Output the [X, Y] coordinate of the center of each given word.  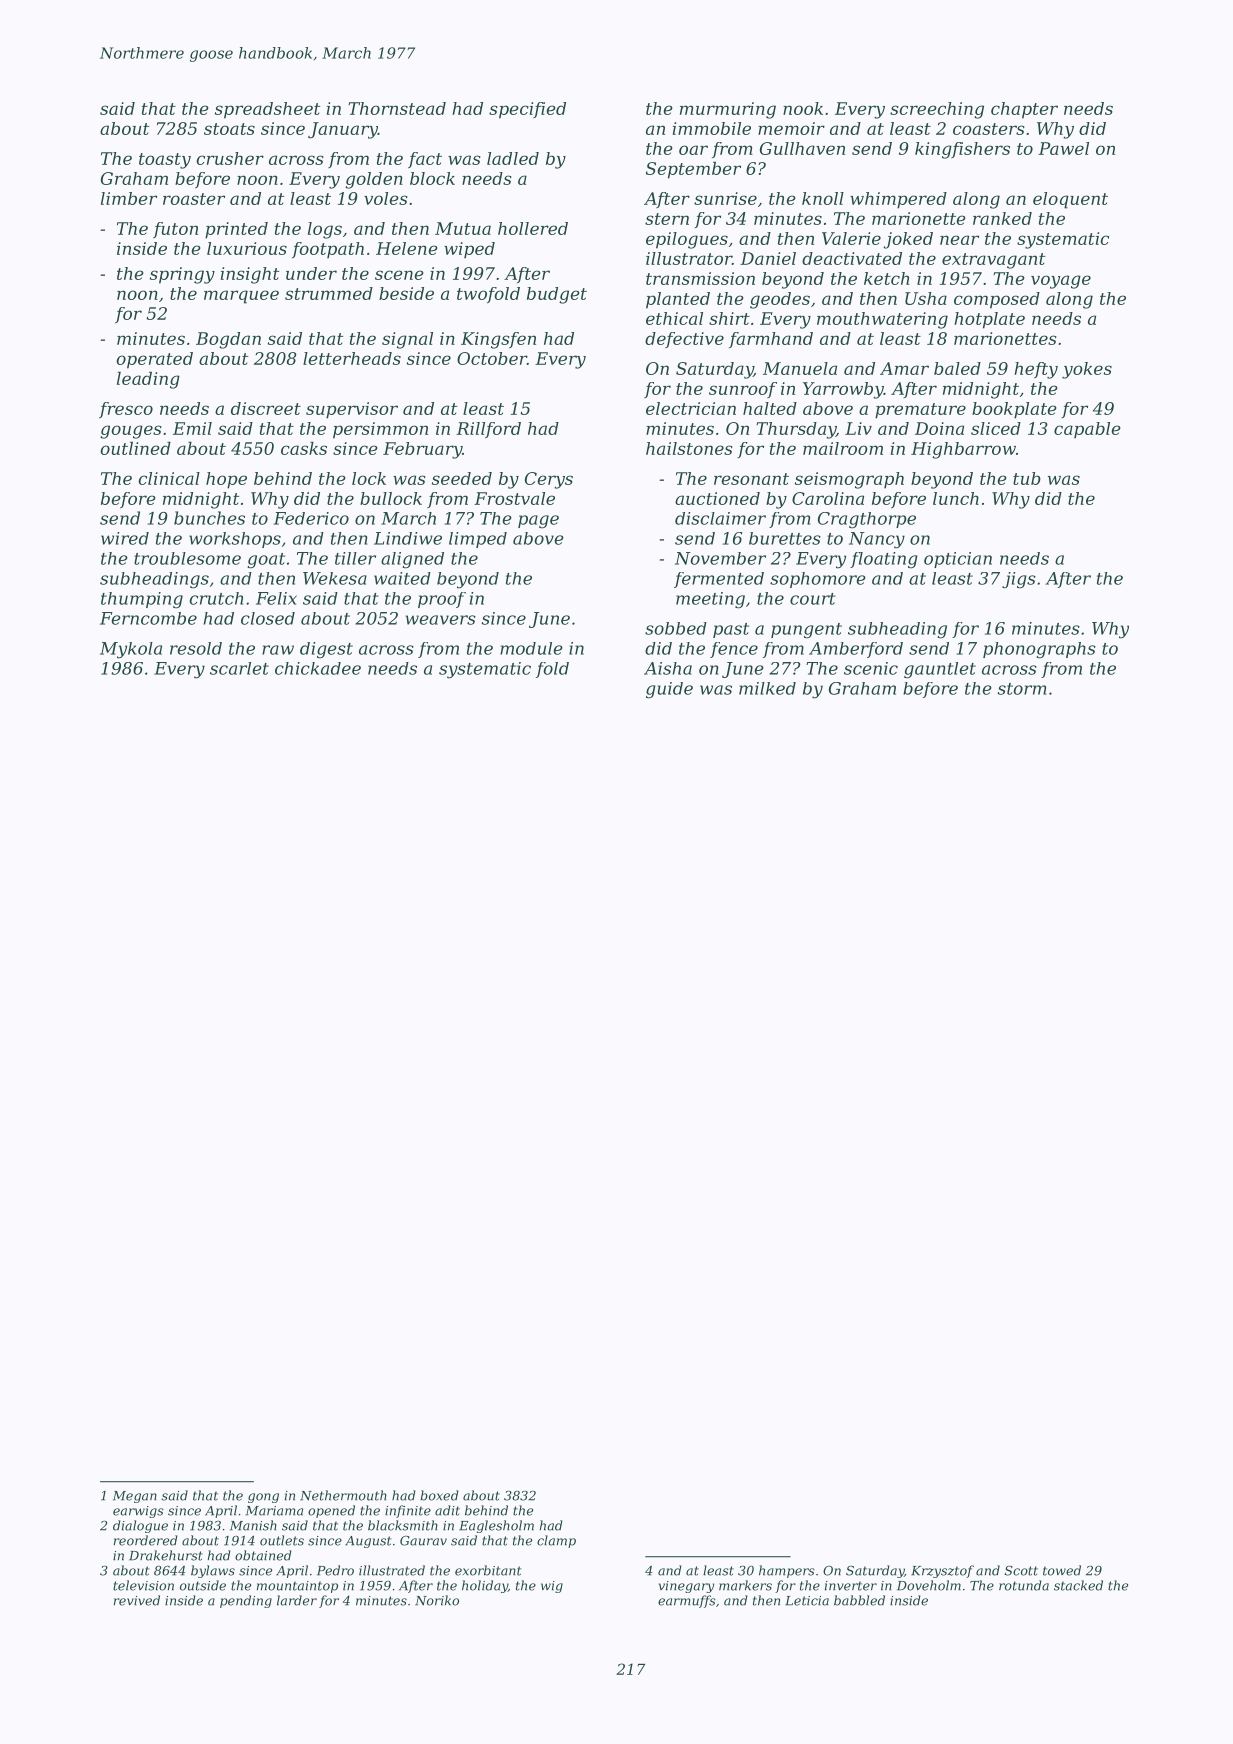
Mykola [131, 650]
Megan [135, 1497]
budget [557, 295]
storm [1022, 689]
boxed [439, 1495]
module [531, 648]
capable [1087, 430]
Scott [1021, 1571]
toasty [165, 161]
